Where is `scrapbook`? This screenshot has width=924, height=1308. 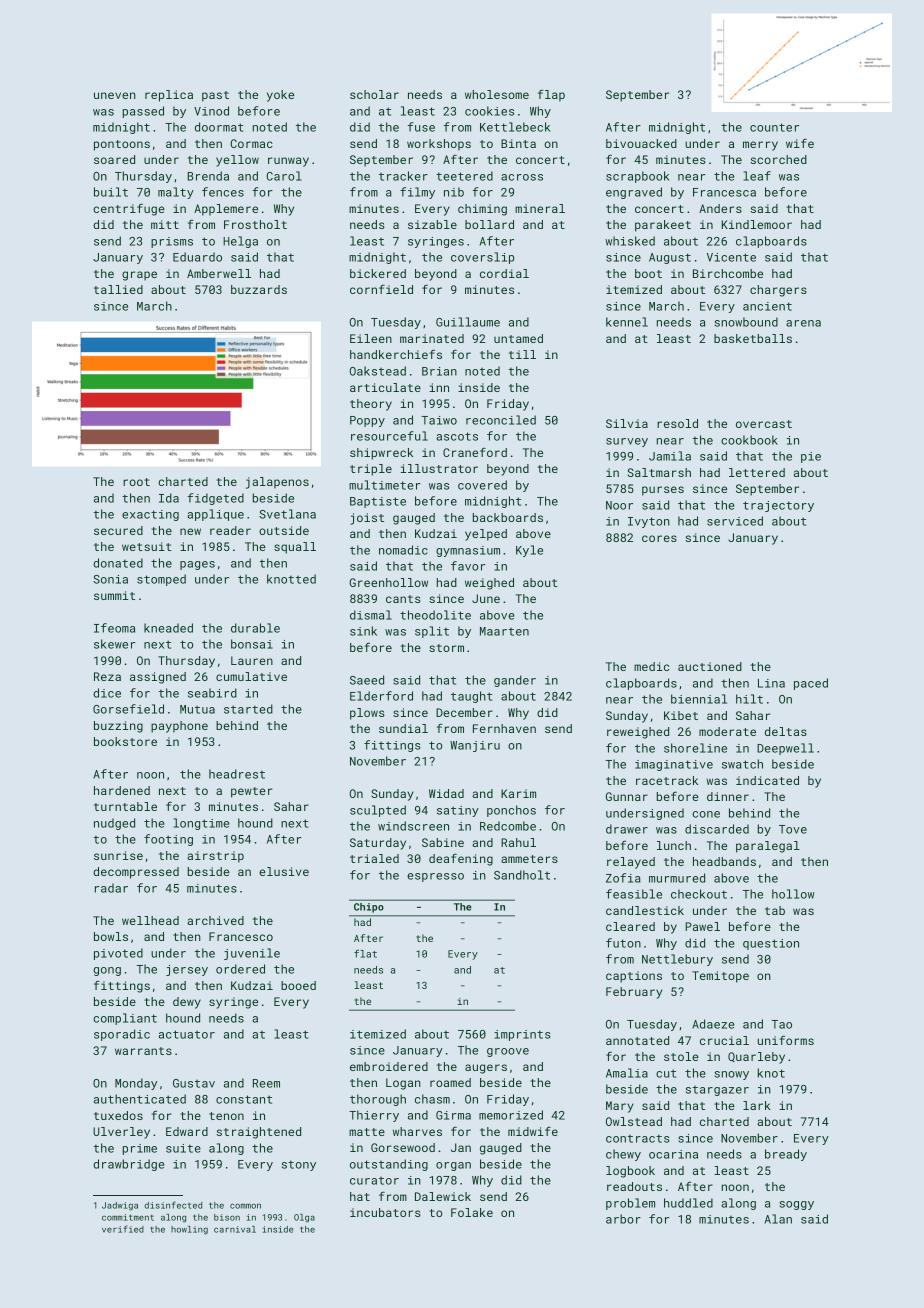
scrapbook is located at coordinates (637, 177).
